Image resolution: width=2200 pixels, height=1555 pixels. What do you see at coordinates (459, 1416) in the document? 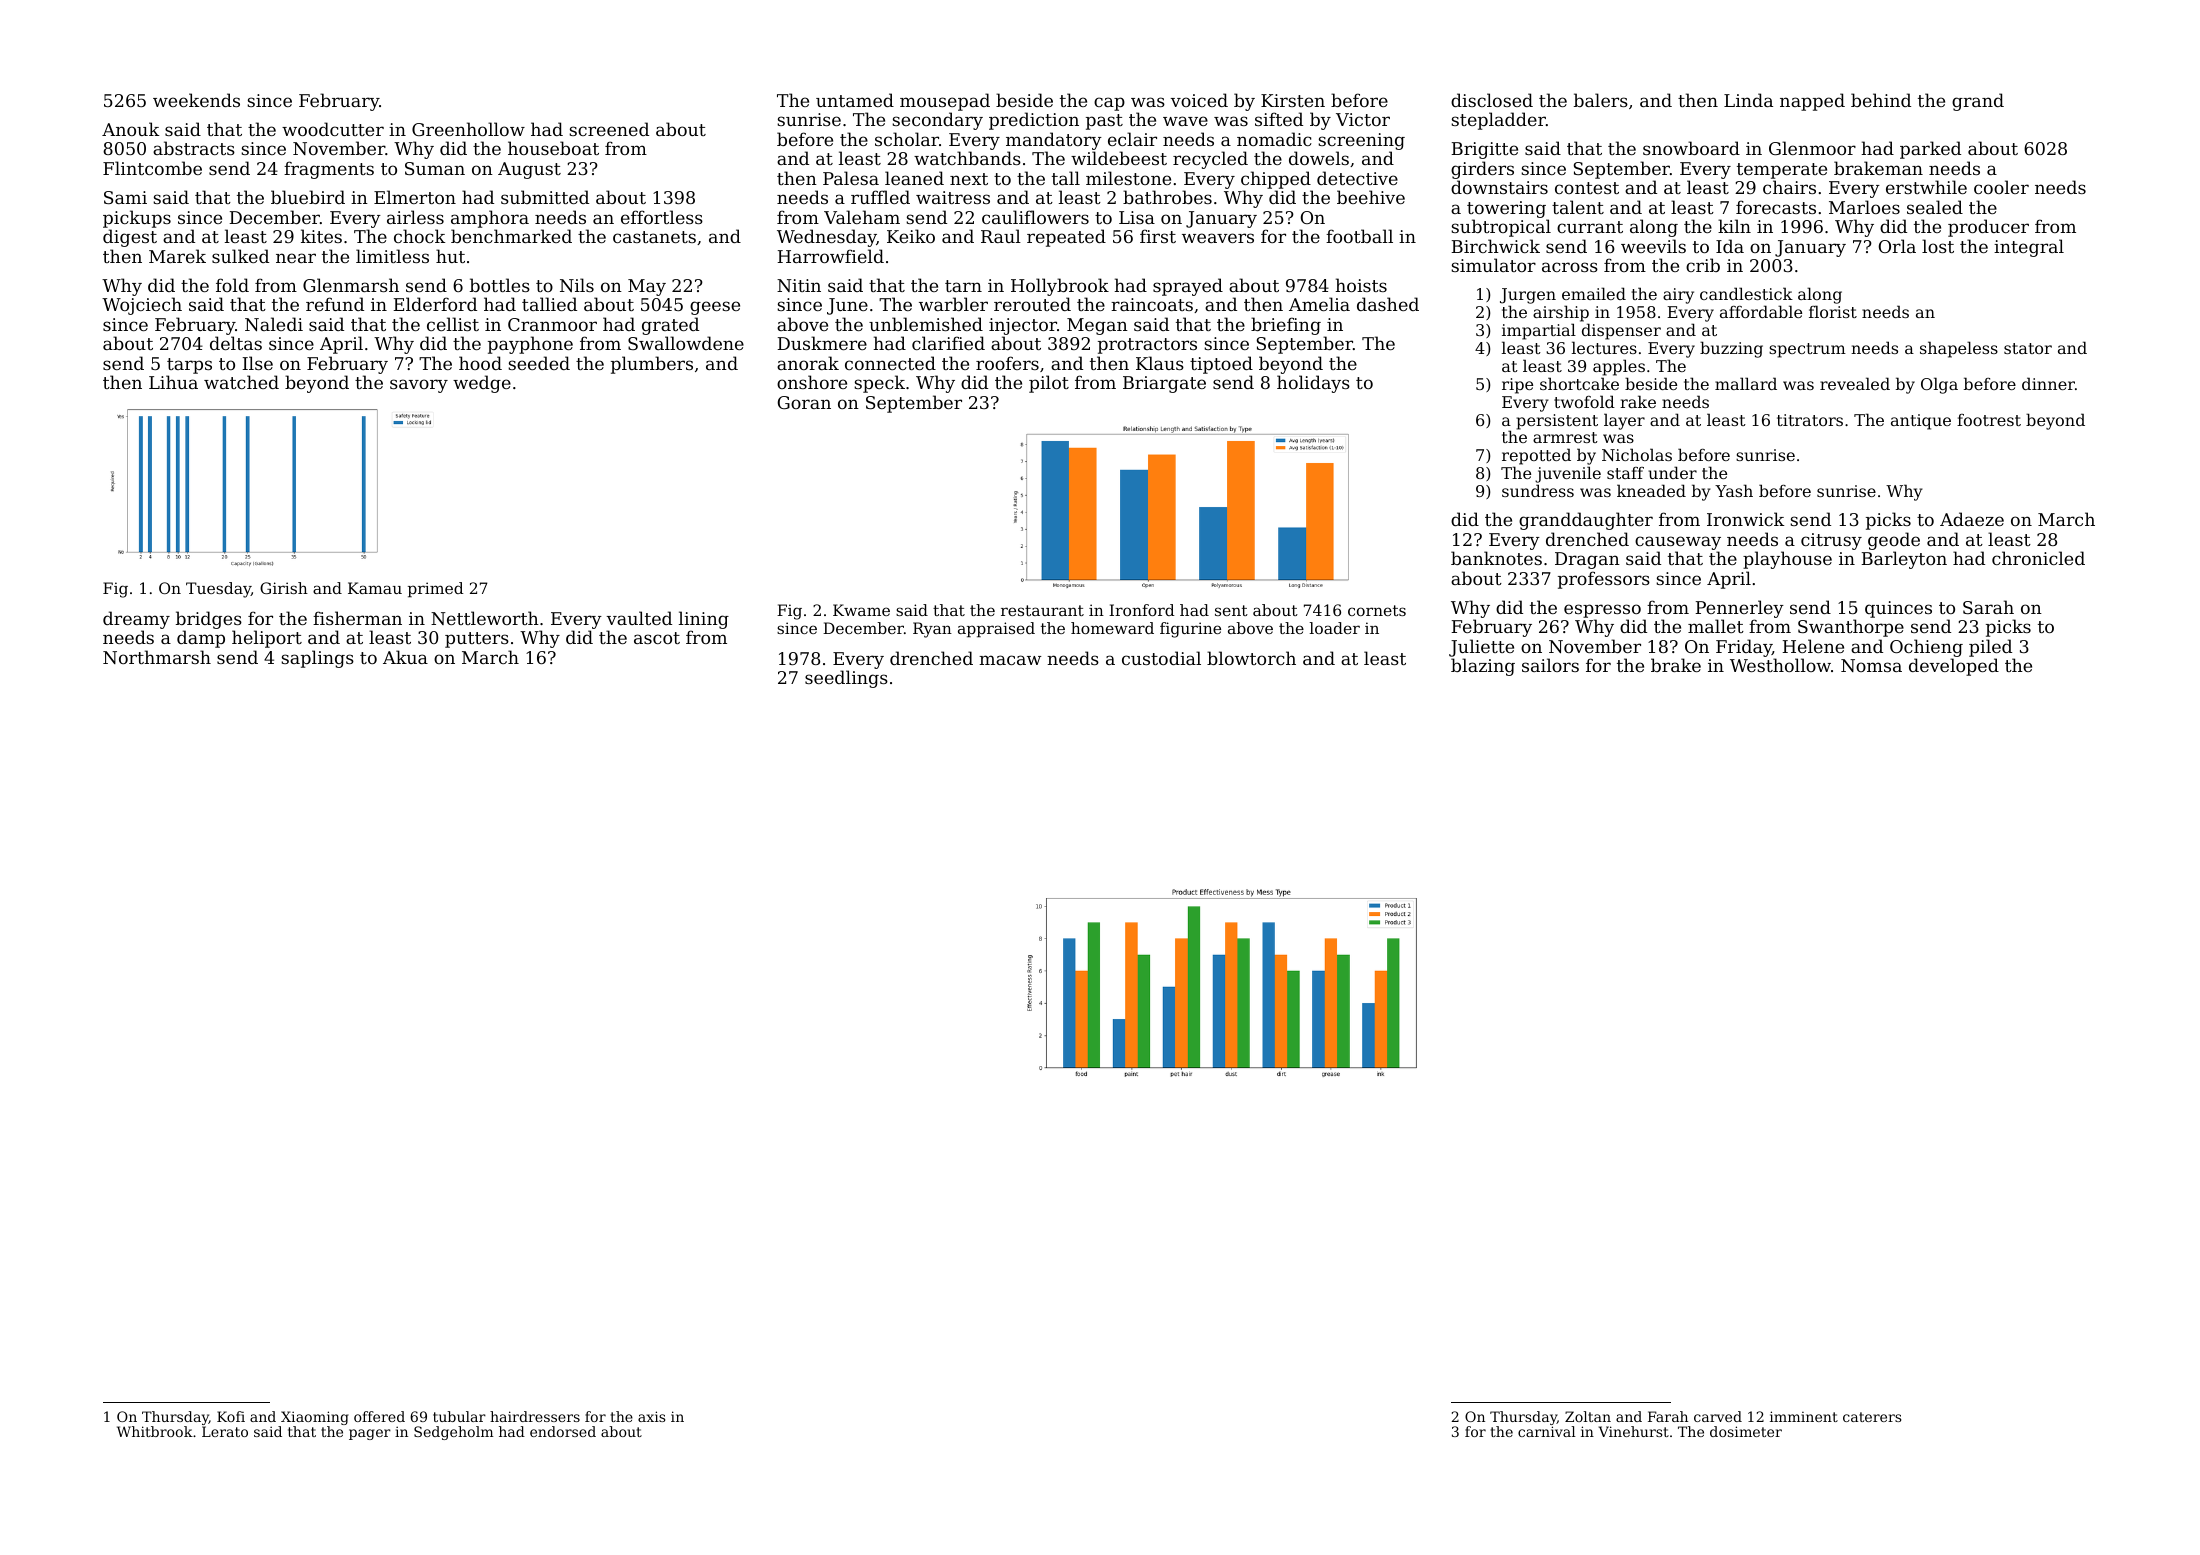
I see `tubular` at bounding box center [459, 1416].
